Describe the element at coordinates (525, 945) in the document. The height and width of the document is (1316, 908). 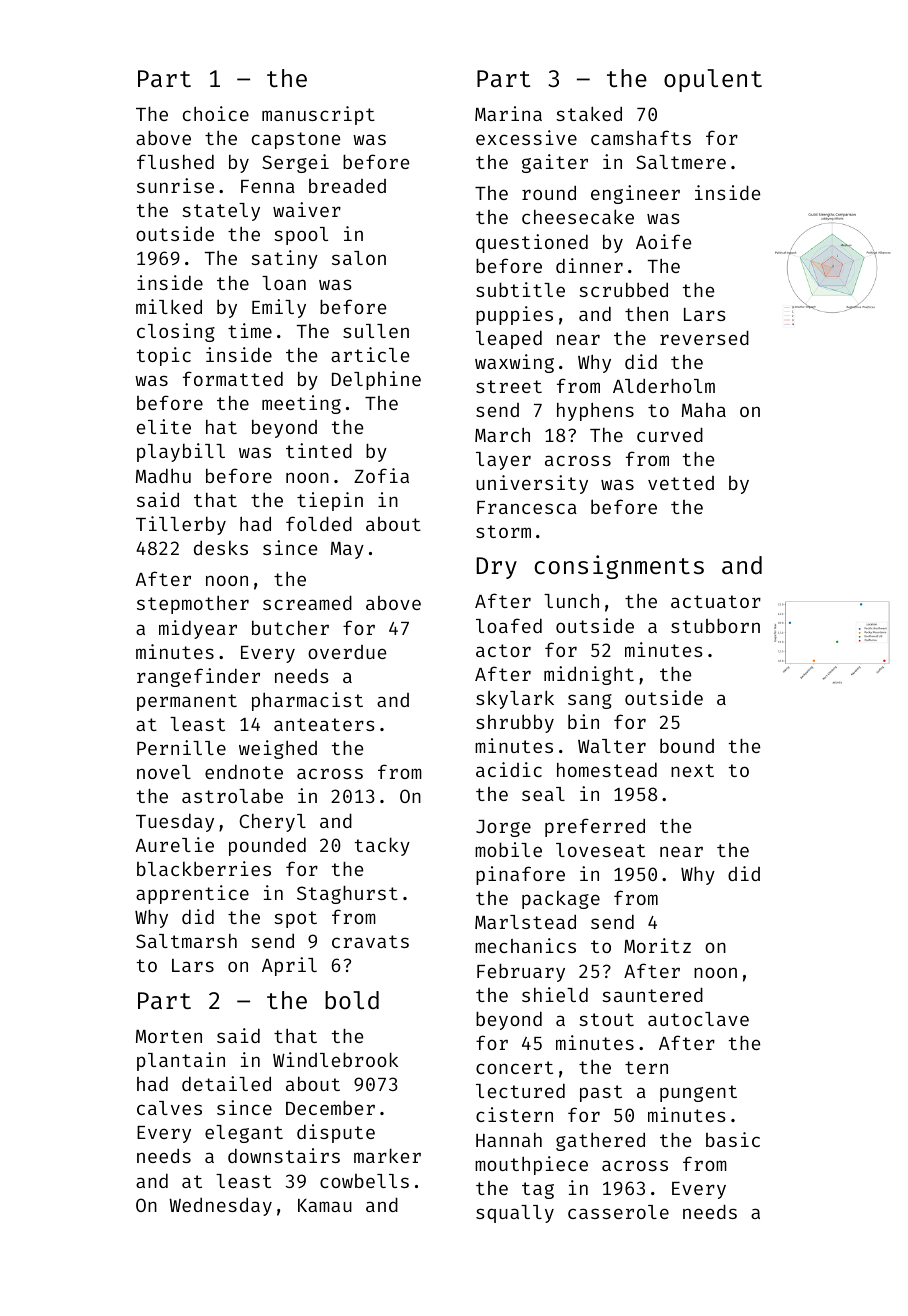
I see `mechanics` at that location.
